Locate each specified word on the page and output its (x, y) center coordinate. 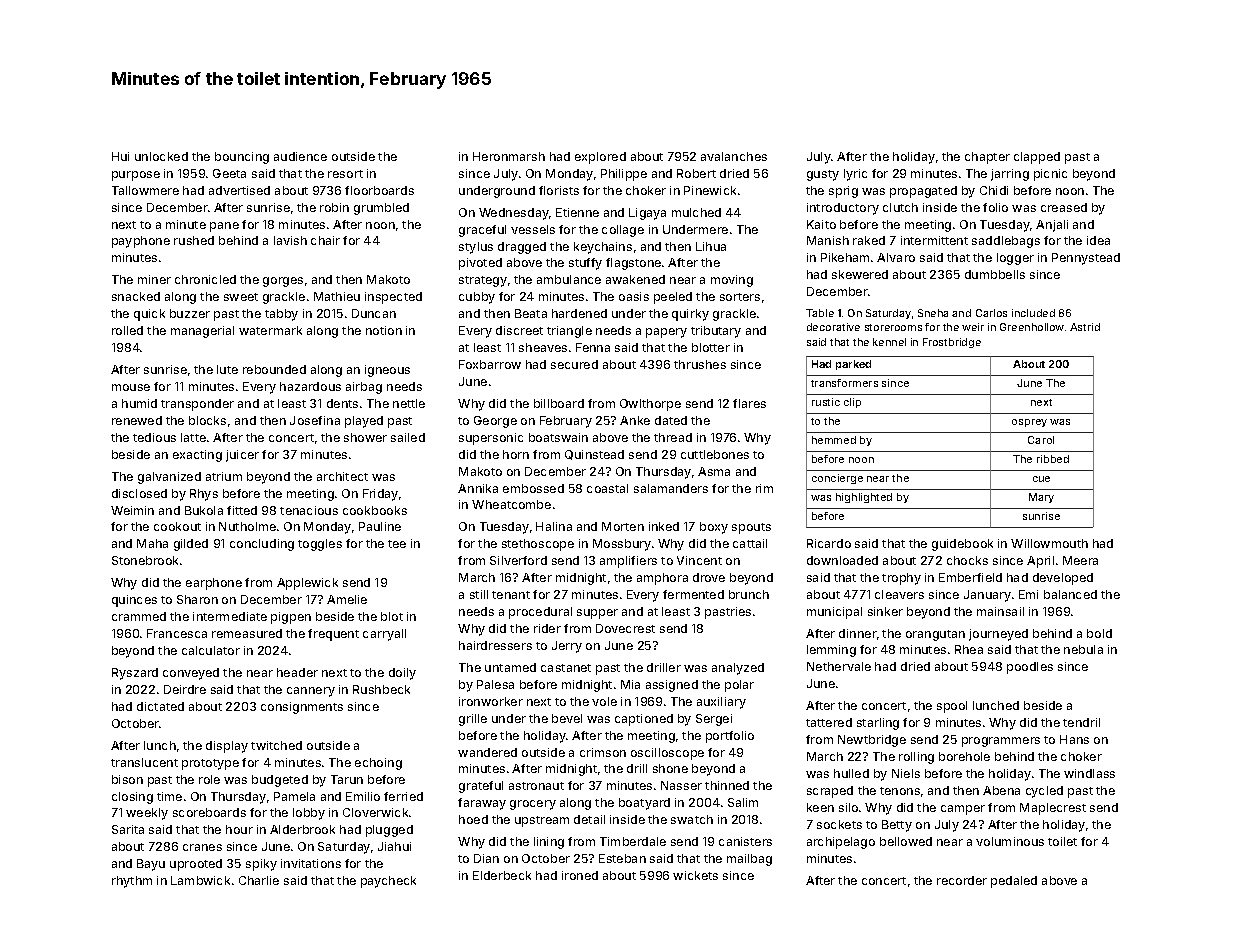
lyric (855, 175)
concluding (262, 545)
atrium (224, 476)
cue (1041, 479)
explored (600, 158)
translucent (144, 762)
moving (732, 281)
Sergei (714, 720)
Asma (714, 471)
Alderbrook (302, 829)
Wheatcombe (511, 504)
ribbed (1053, 459)
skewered (860, 274)
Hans (1074, 739)
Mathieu (337, 296)
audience (300, 156)
